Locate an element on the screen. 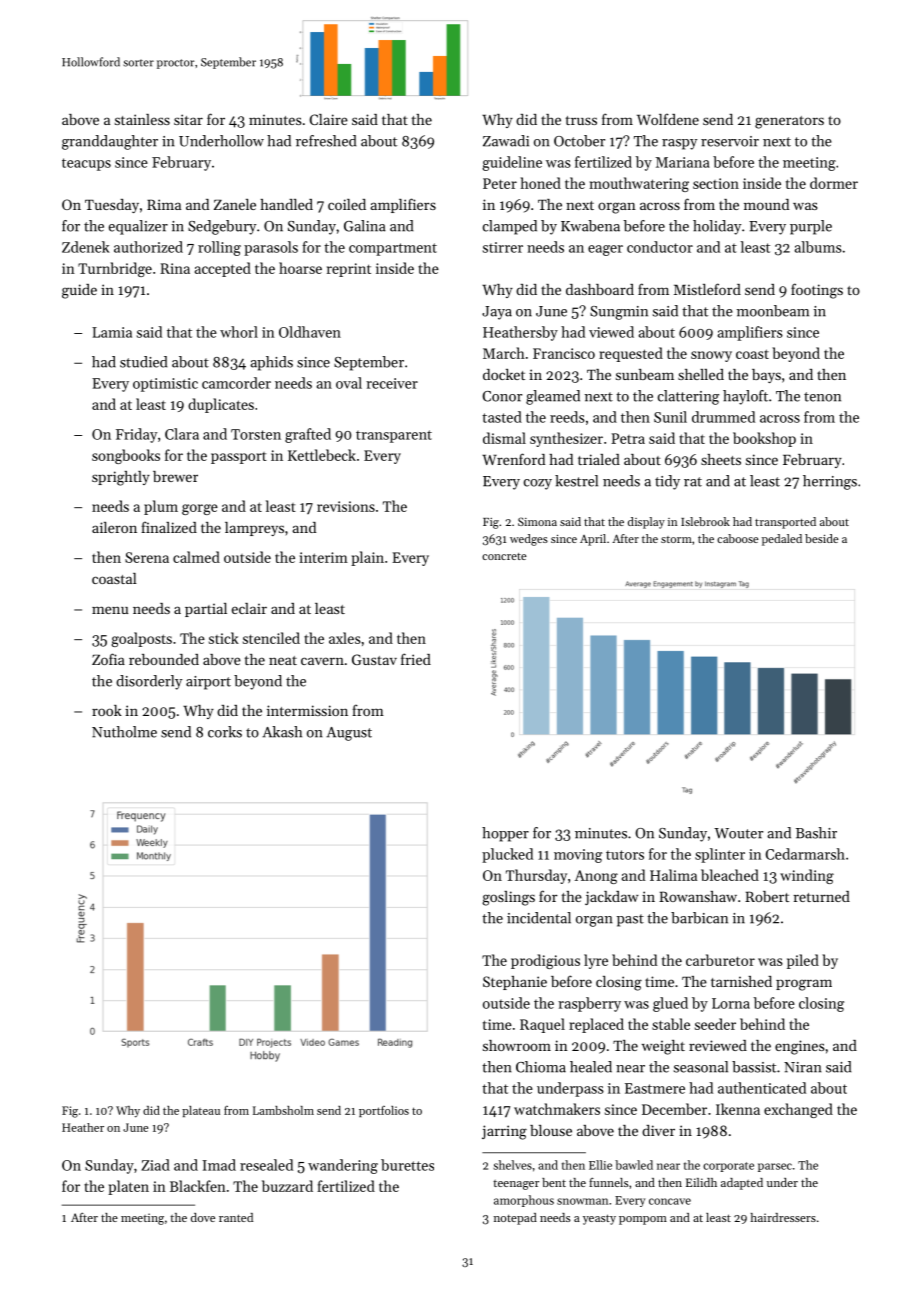 The image size is (924, 1308). plateau is located at coordinates (201, 1111).
